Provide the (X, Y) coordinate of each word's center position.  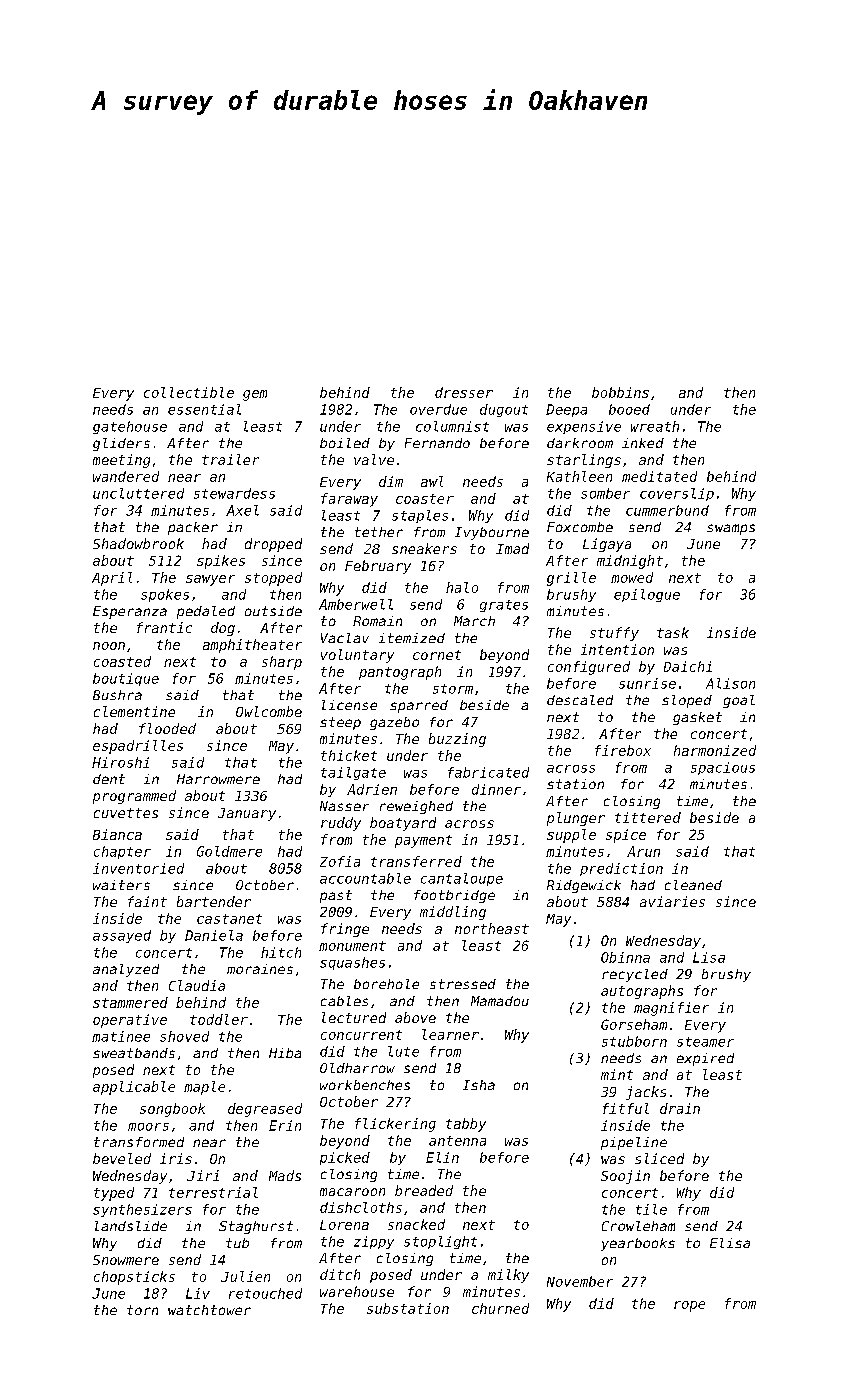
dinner (496, 789)
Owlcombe (269, 711)
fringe (345, 930)
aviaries (672, 901)
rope (689, 1306)
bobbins (620, 392)
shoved (184, 1036)
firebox (623, 750)
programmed (134, 797)
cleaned (693, 885)
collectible (189, 392)
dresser (464, 392)
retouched (265, 1293)
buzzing (457, 740)
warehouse (357, 1291)
